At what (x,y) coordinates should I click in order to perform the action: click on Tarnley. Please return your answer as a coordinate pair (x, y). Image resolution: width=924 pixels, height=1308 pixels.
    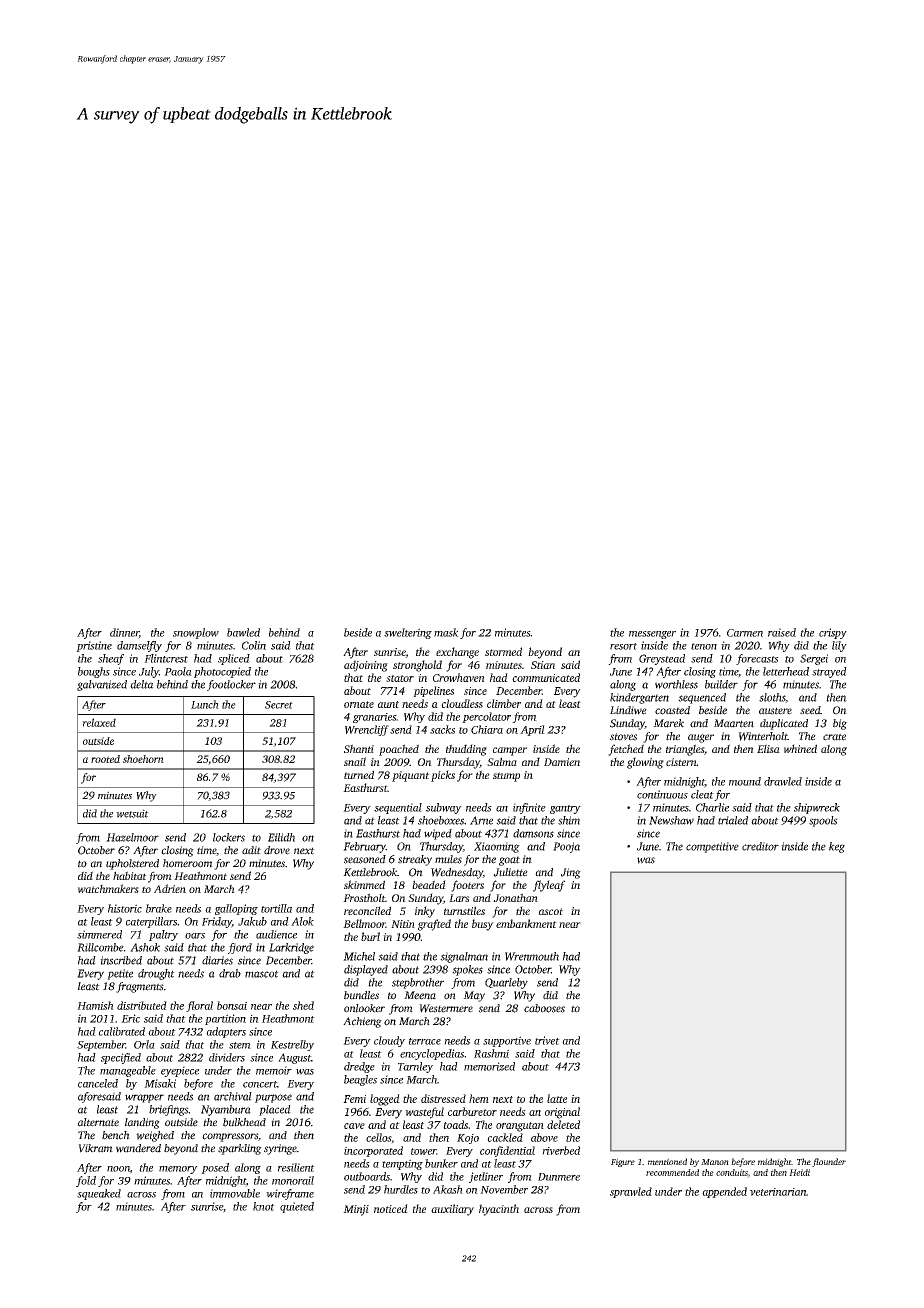
    Looking at the image, I should click on (415, 1067).
